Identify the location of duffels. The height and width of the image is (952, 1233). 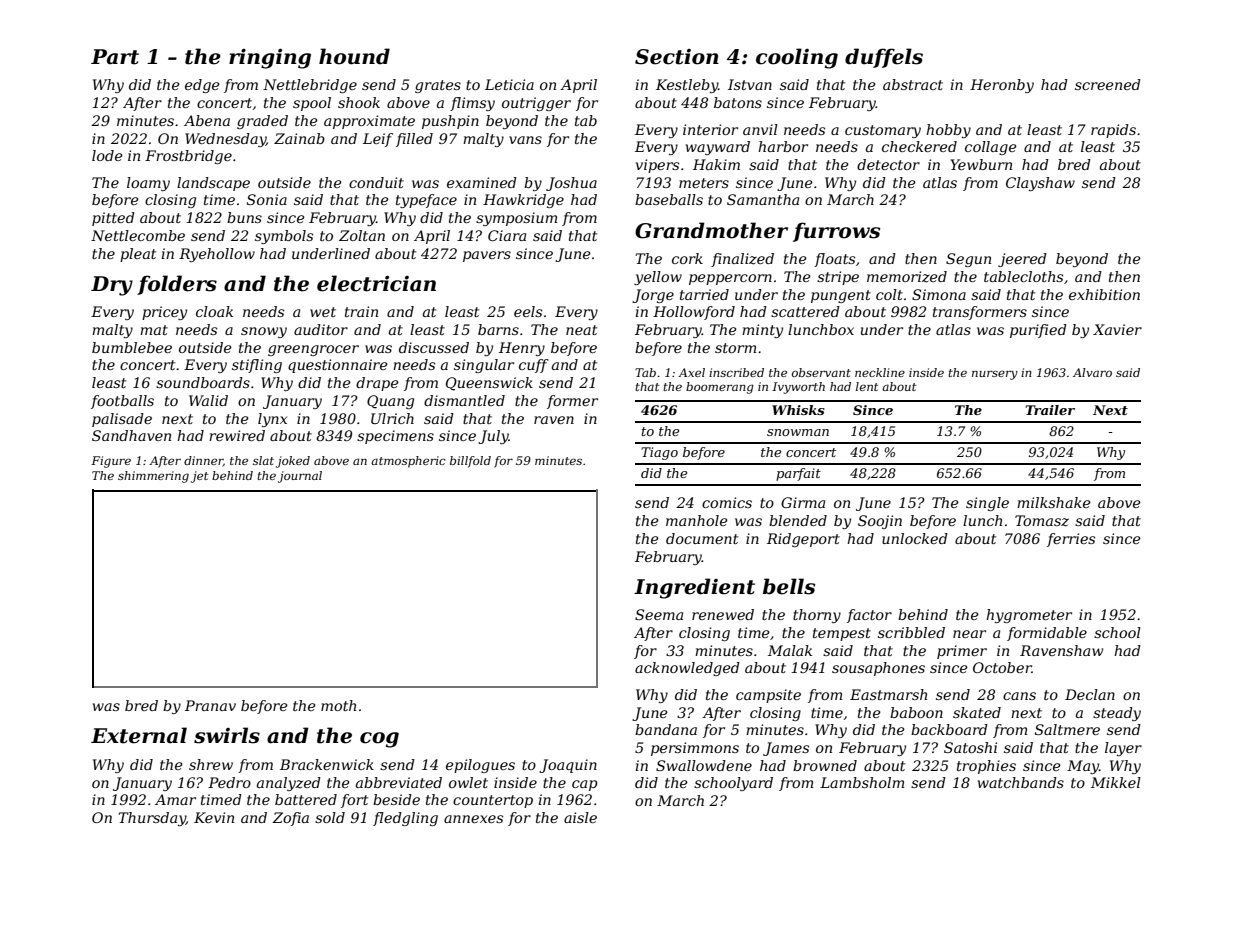
(884, 58).
